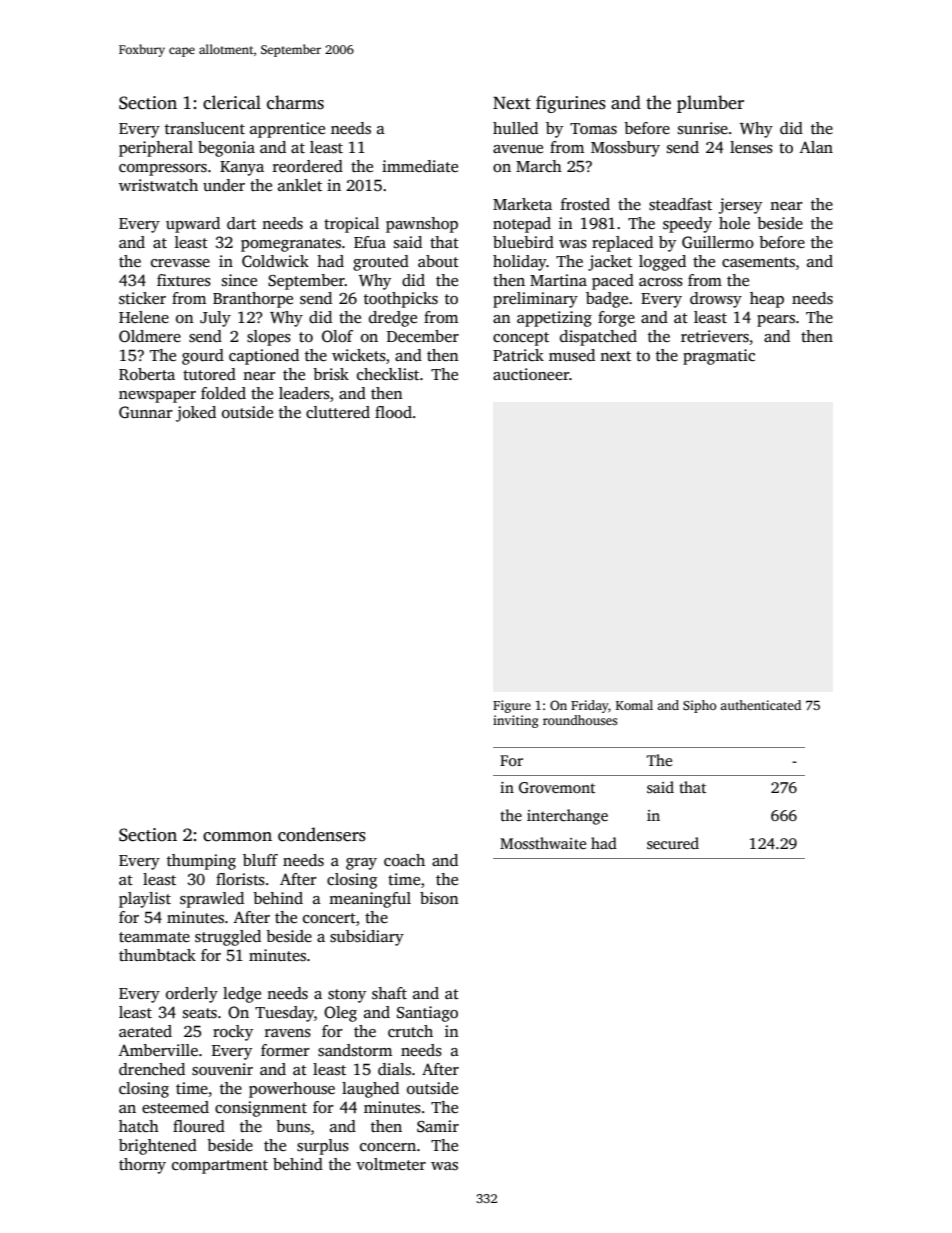 The width and height of the screenshot is (952, 1233). What do you see at coordinates (201, 862) in the screenshot?
I see `thumping` at bounding box center [201, 862].
